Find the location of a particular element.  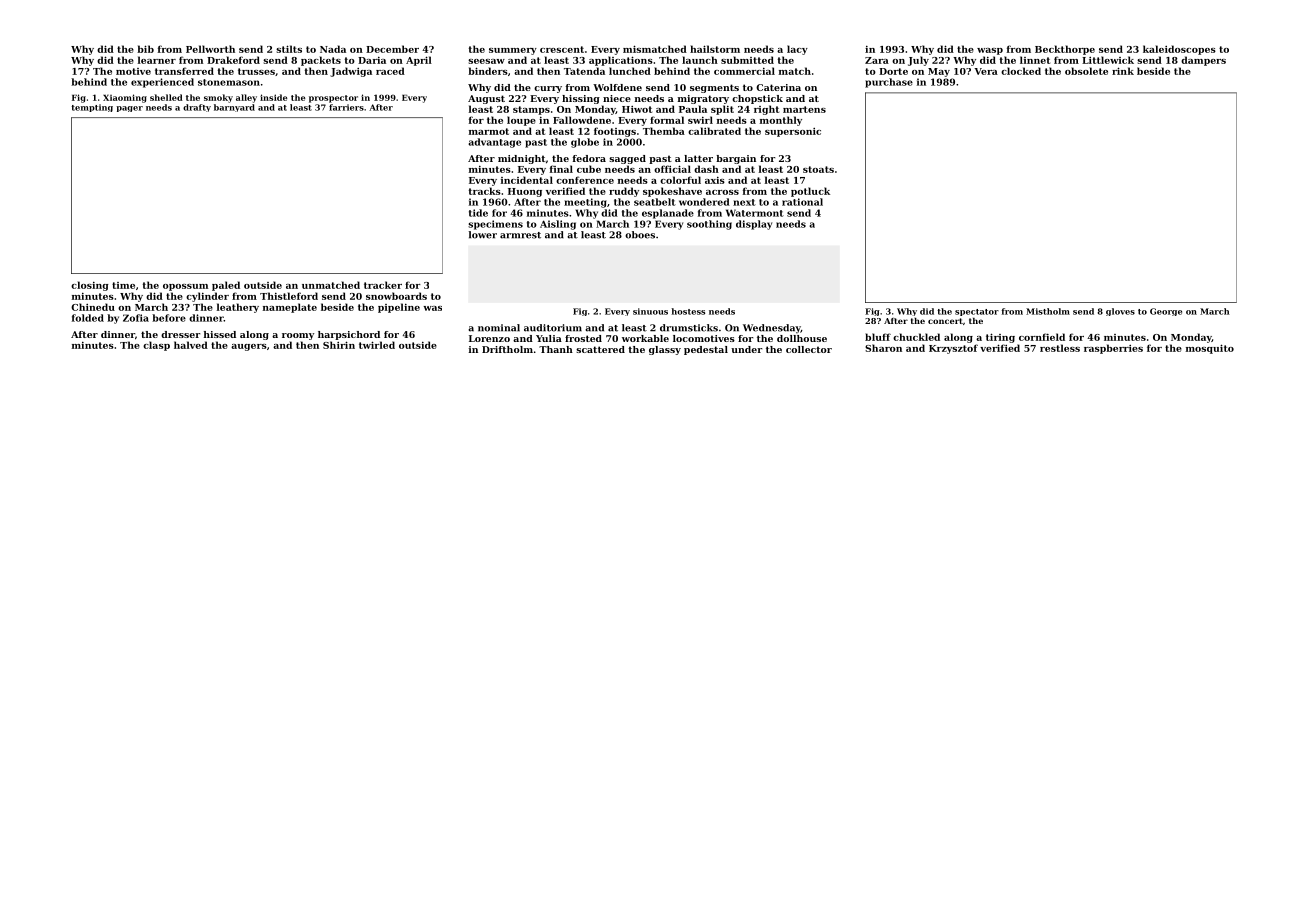

pager is located at coordinates (129, 109).
